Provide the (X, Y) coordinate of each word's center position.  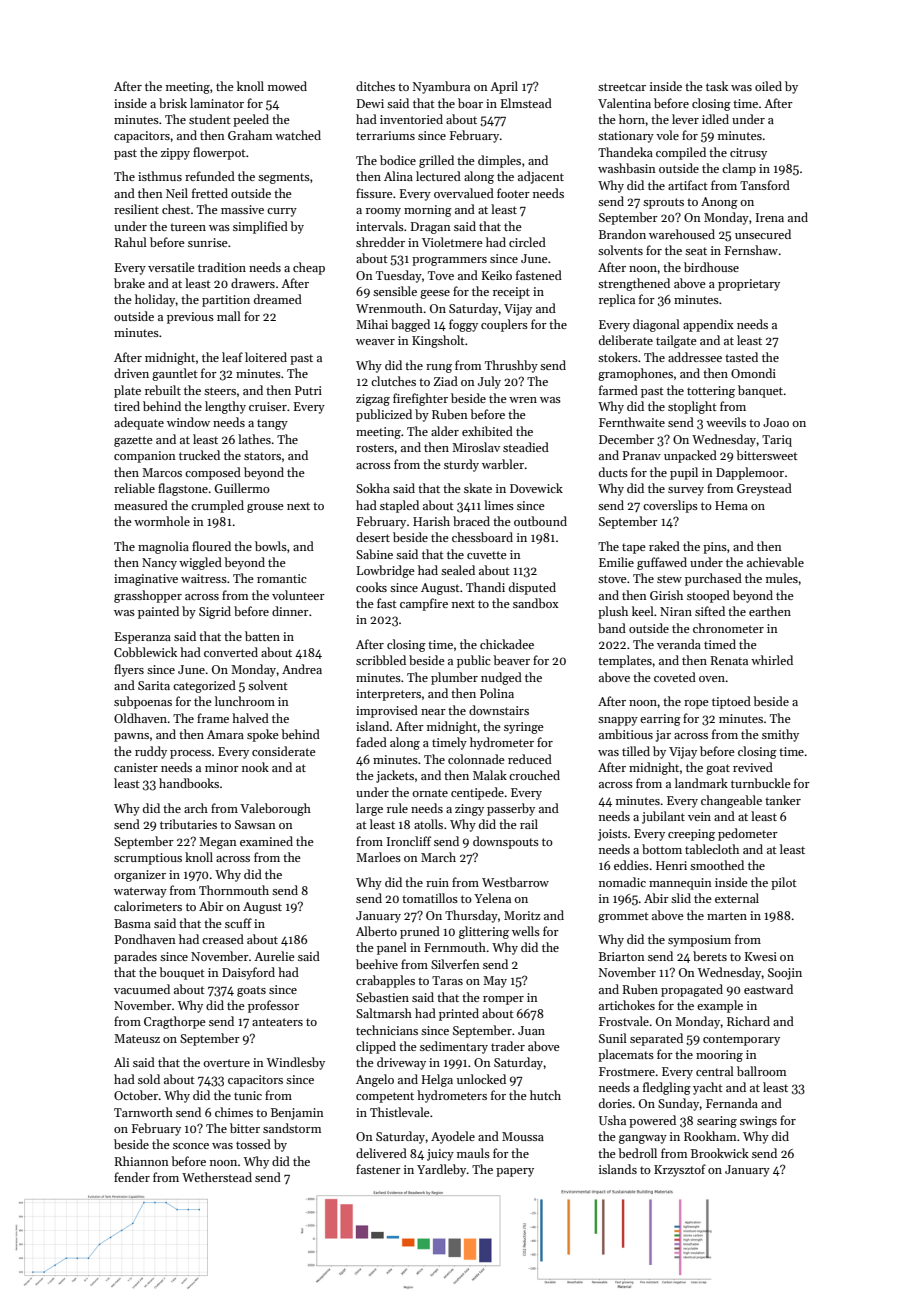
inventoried (411, 119)
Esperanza (143, 638)
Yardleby (441, 1170)
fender (132, 1177)
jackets (395, 776)
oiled (768, 86)
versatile (171, 267)
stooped (708, 596)
